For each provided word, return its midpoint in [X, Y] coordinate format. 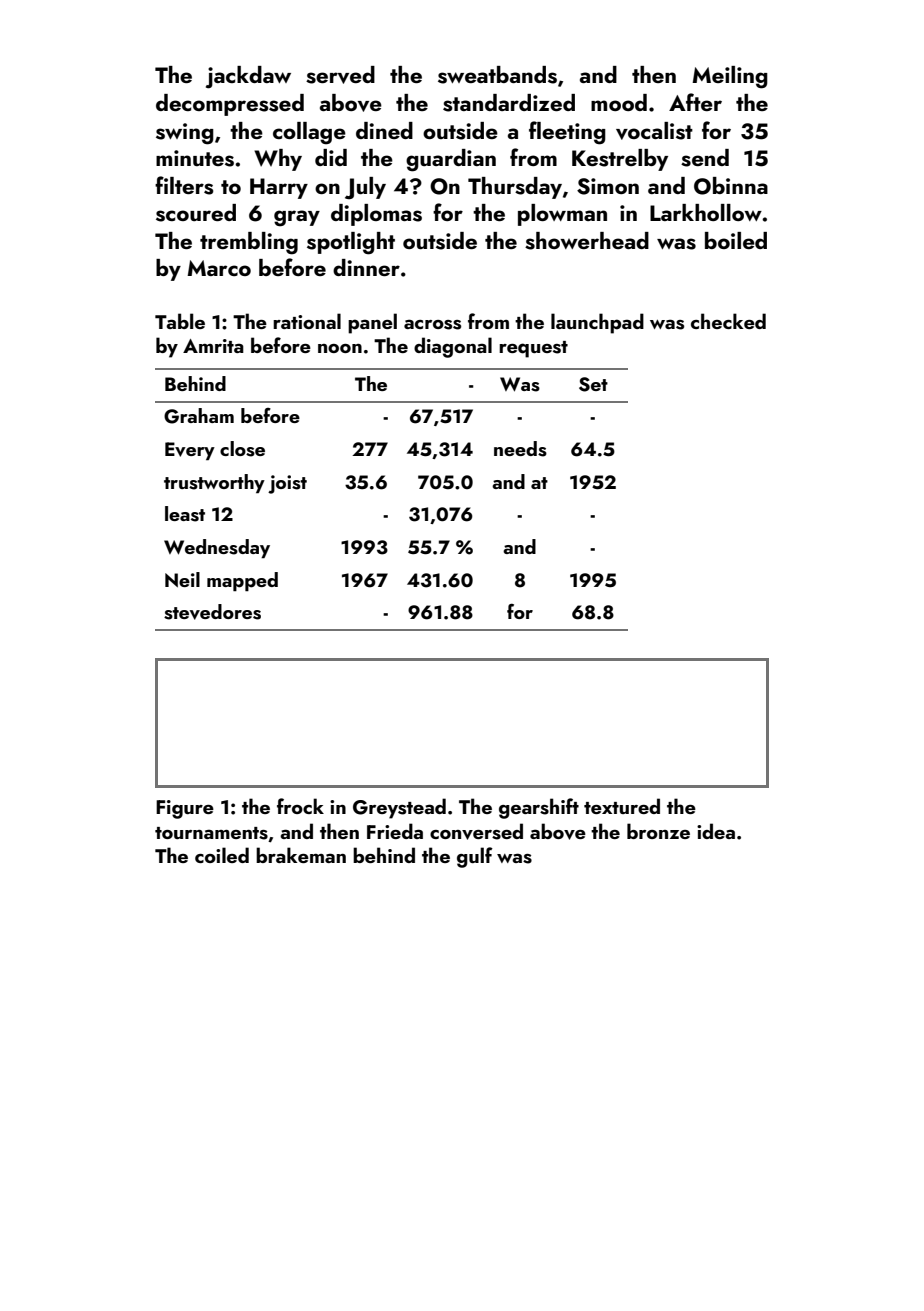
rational [307, 321]
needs [520, 449]
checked [728, 321]
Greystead [399, 808]
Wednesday [217, 548]
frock [300, 806]
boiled [736, 240]
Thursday [515, 188]
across [432, 324]
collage [309, 133]
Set [593, 384]
